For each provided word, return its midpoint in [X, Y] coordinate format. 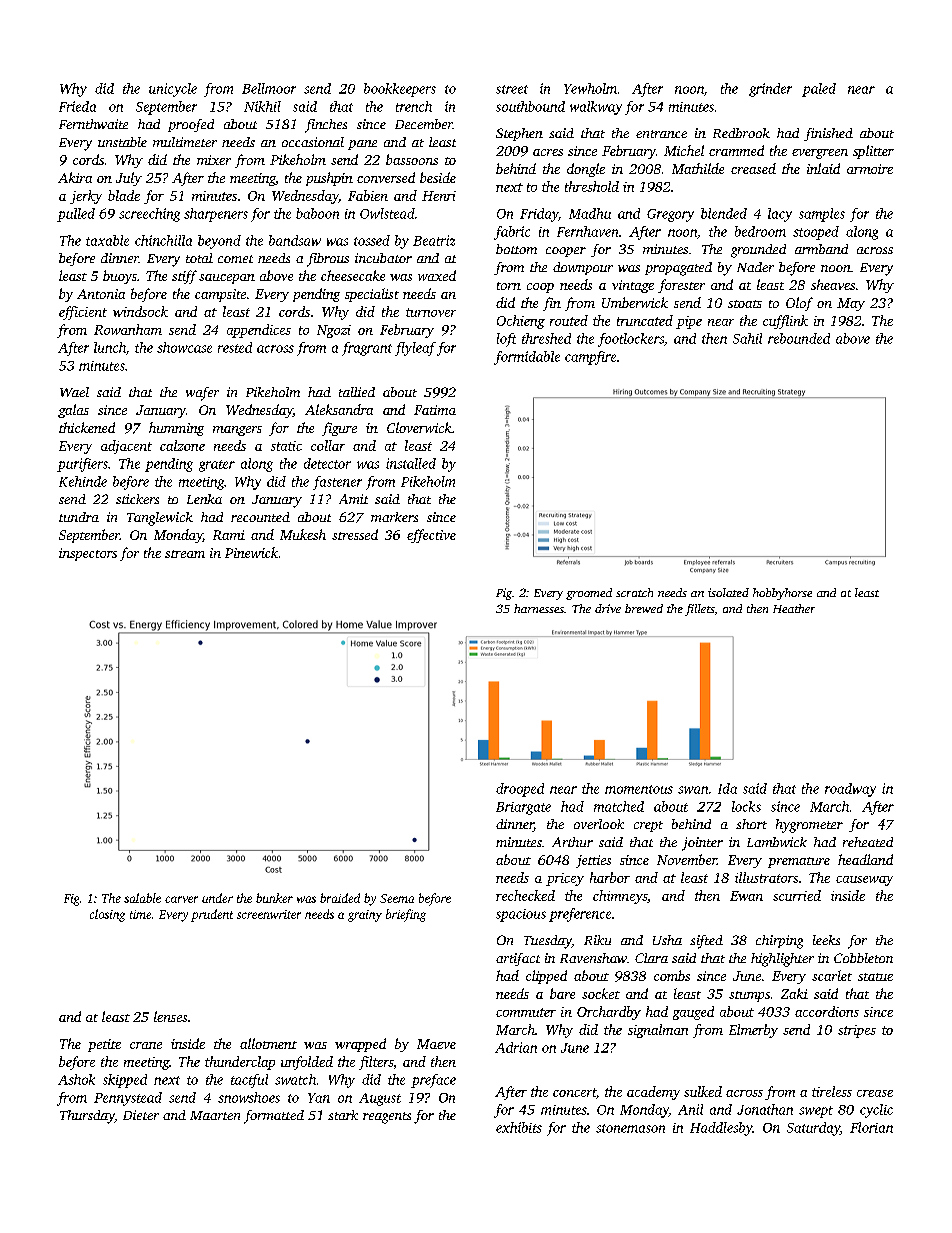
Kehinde [83, 481]
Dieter [141, 1115]
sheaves [833, 284]
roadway [850, 790]
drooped [520, 790]
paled [819, 90]
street [512, 89]
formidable [527, 358]
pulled [76, 215]
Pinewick [251, 552]
